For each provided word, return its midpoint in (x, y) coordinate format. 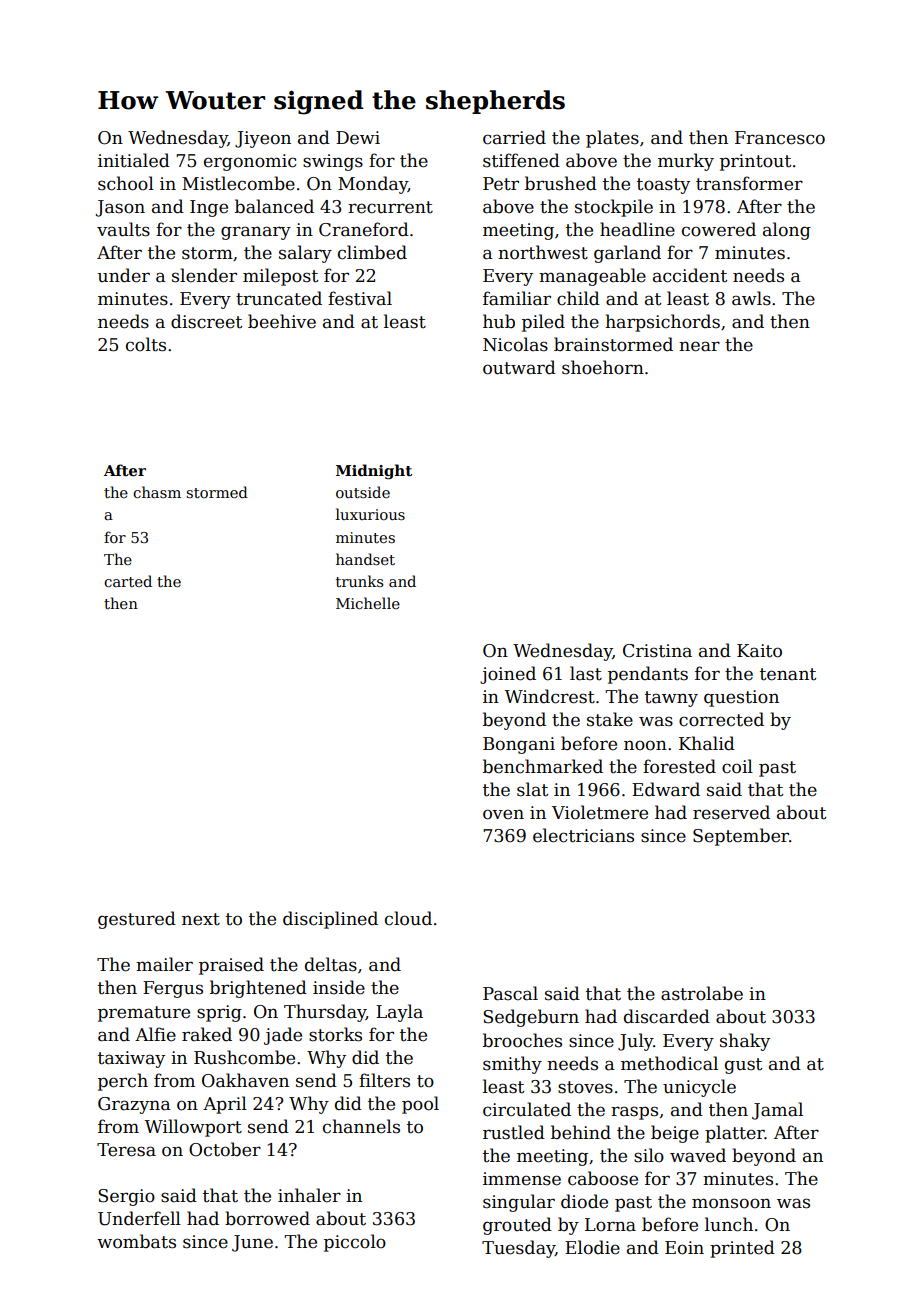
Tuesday (518, 1249)
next (201, 919)
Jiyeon (263, 139)
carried (514, 137)
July (635, 1042)
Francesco (780, 138)
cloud (408, 918)
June (252, 1243)
